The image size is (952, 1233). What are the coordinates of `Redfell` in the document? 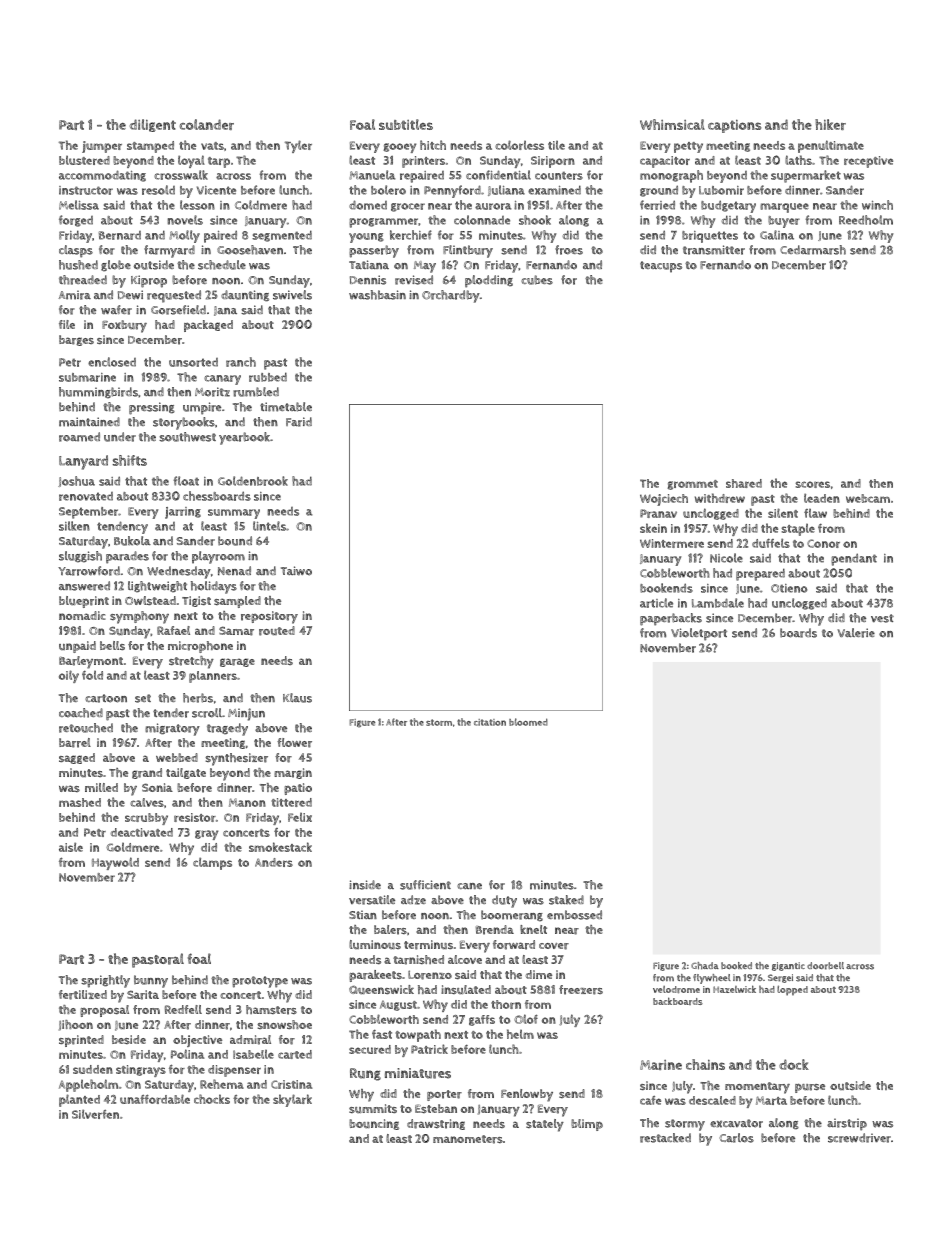 It's located at (183, 1009).
